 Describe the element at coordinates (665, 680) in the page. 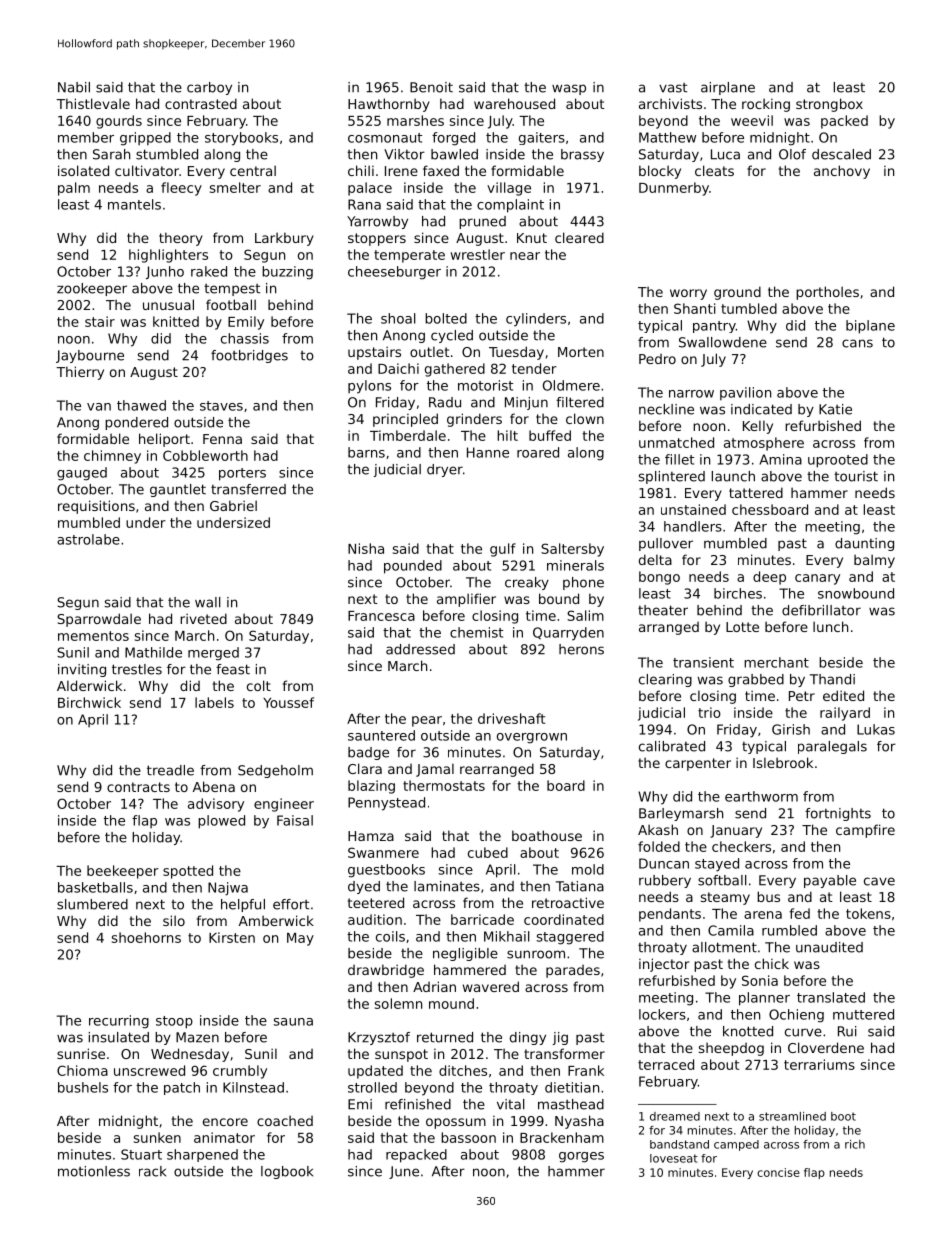

I see `clearing` at that location.
